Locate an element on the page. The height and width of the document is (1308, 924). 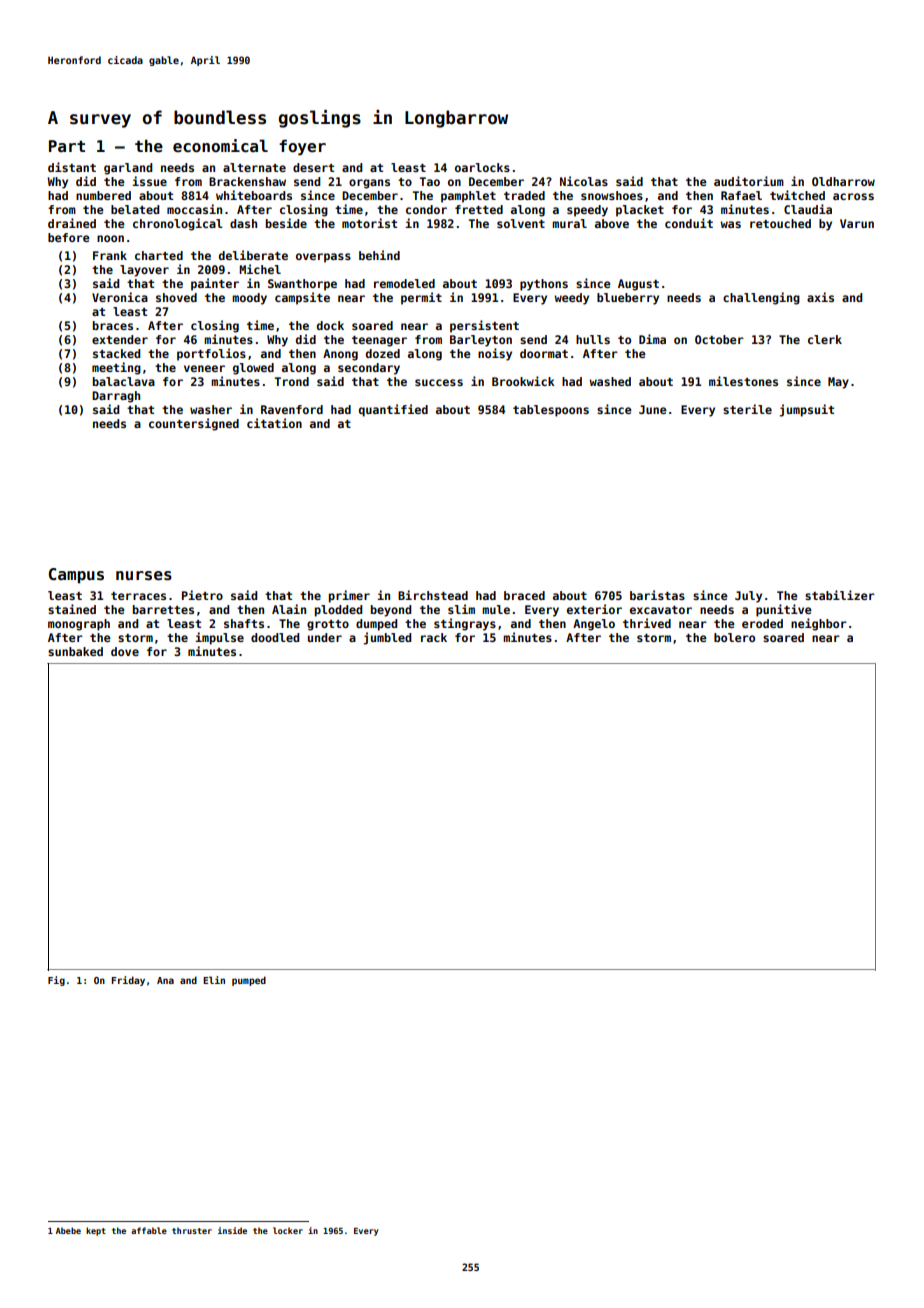
Barleyton is located at coordinates (481, 341).
